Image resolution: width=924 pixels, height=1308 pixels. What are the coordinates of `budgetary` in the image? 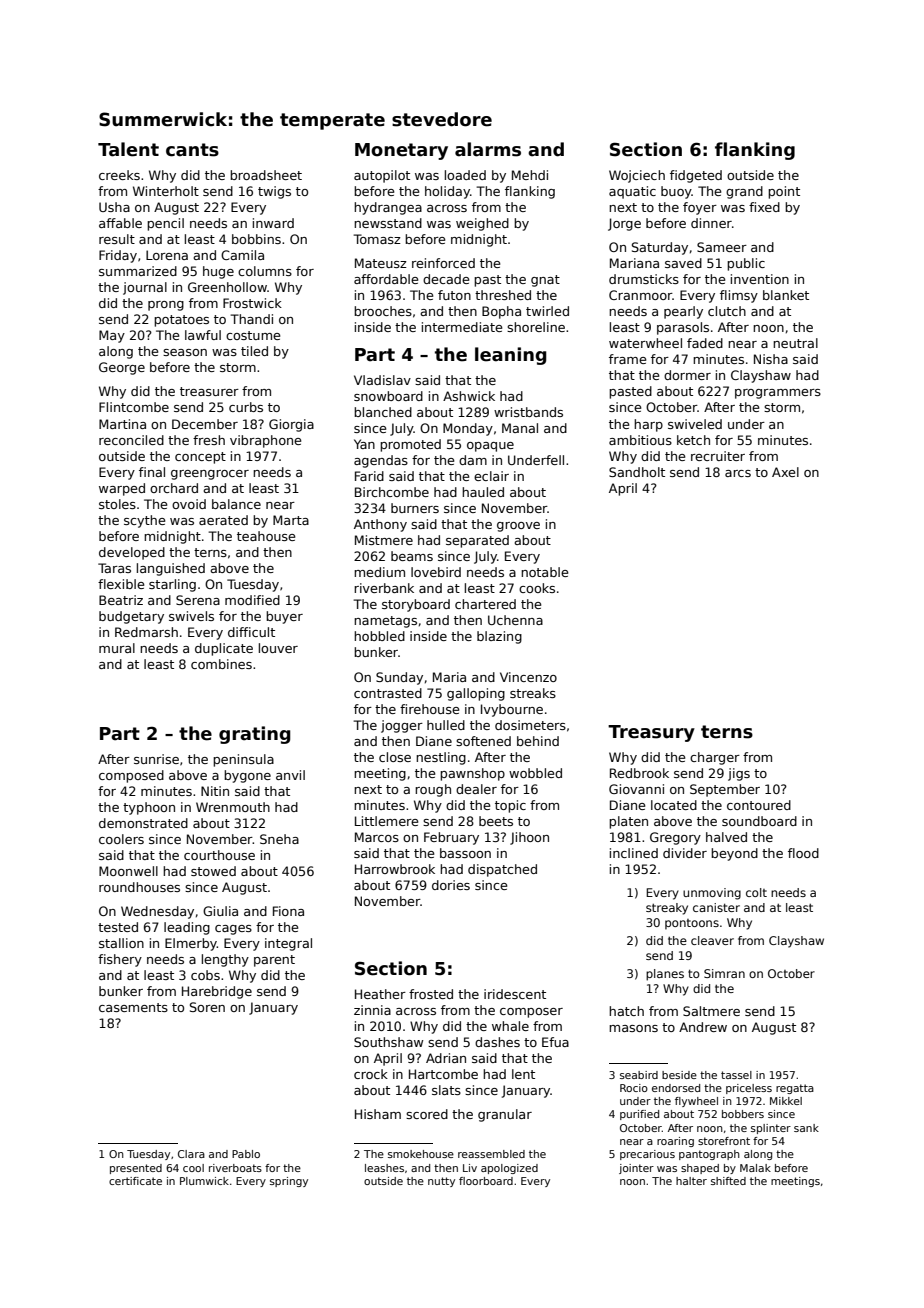 It's located at (131, 617).
